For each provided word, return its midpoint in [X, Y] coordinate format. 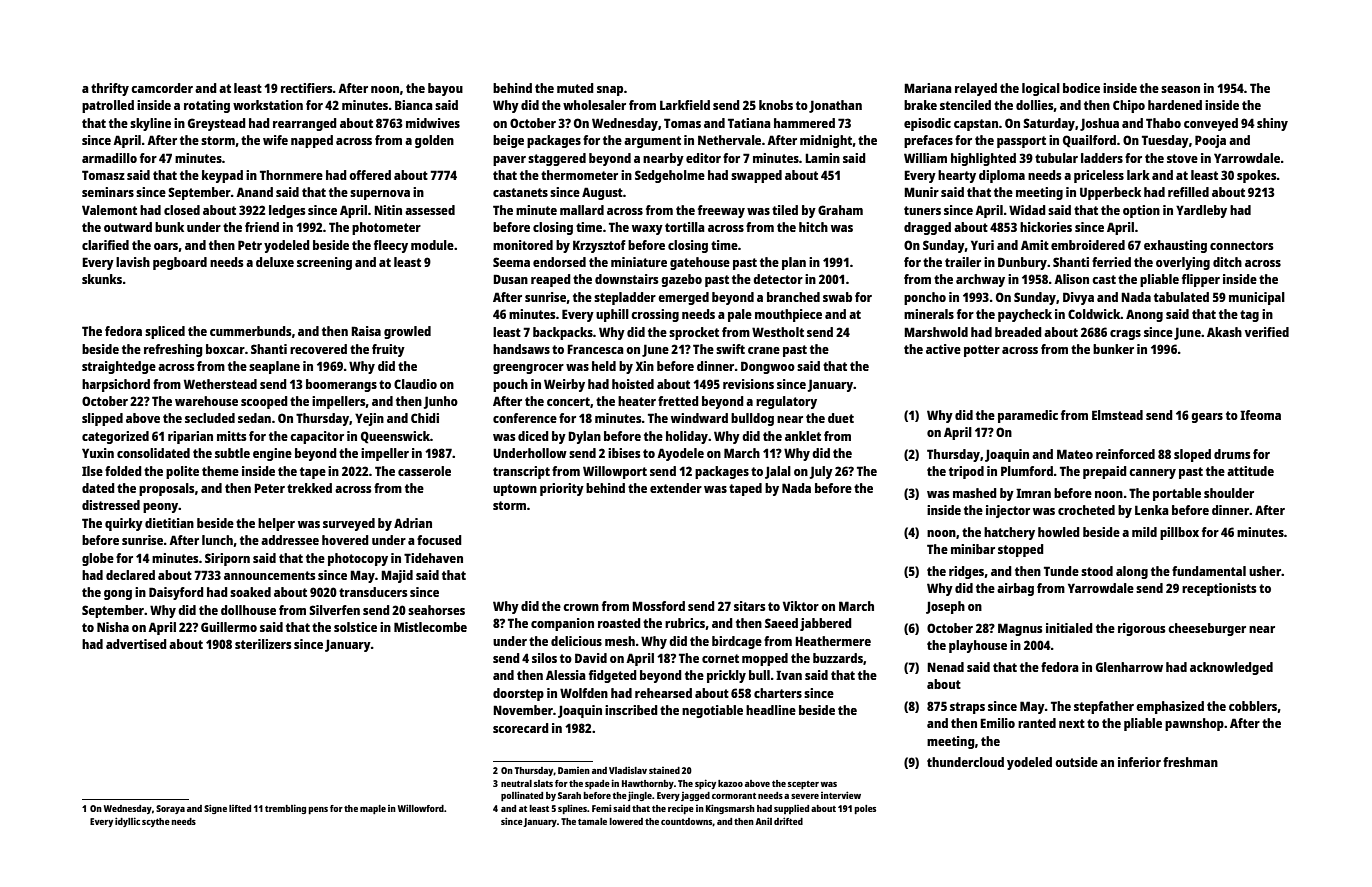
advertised [136, 644]
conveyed [1211, 124]
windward [699, 418]
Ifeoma [1260, 415]
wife [275, 140]
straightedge [119, 367]
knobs [776, 105]
